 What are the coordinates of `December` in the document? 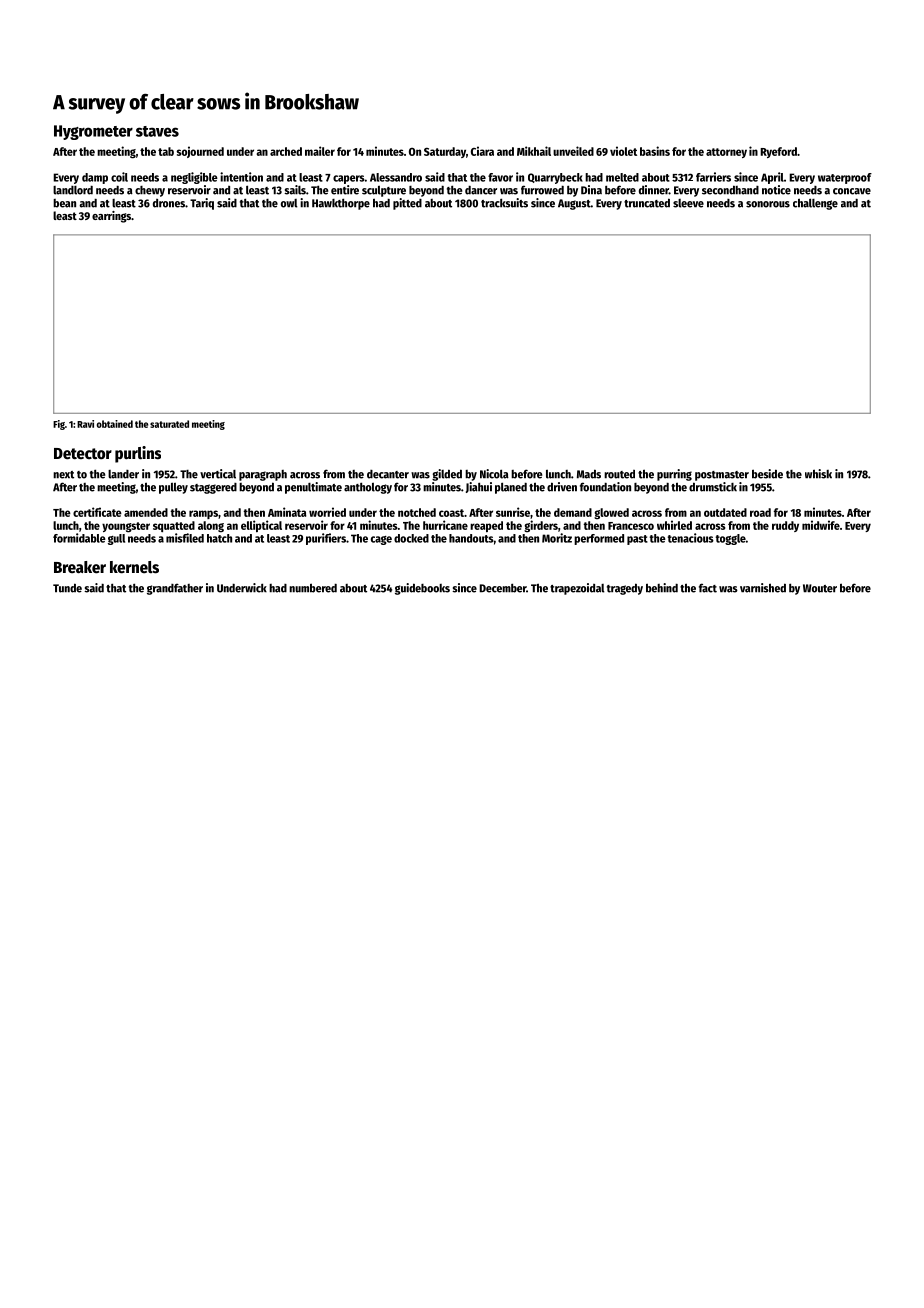 It's located at (502, 588).
